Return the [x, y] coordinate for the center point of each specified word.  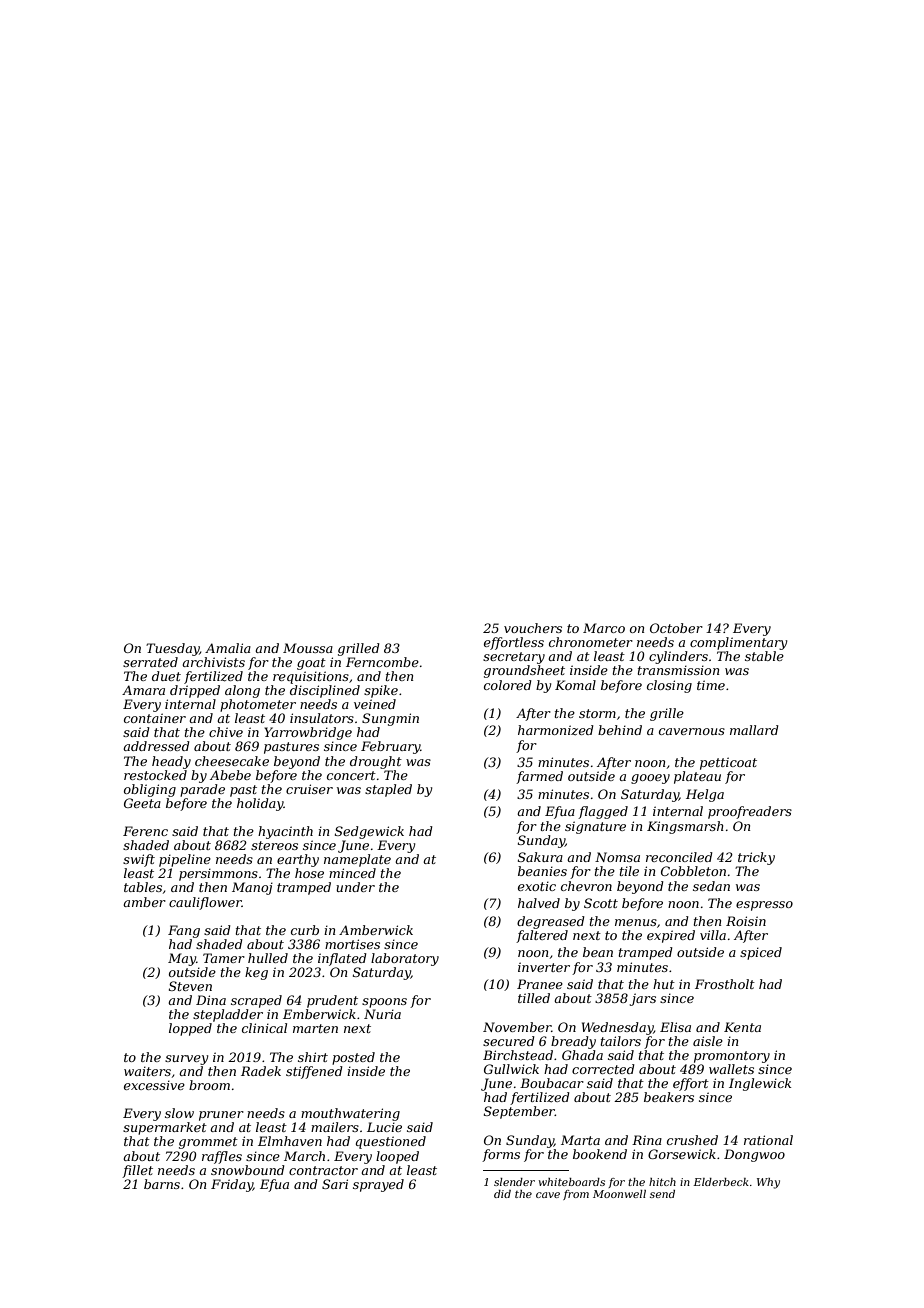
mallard [754, 730]
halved [539, 903]
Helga [705, 795]
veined [375, 704]
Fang [184, 931]
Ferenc [145, 831]
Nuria [382, 1014]
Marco [604, 628]
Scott [601, 903]
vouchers [533, 628]
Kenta [742, 1027]
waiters [147, 1071]
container [155, 718]
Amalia [228, 648]
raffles [222, 1157]
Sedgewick [369, 832]
